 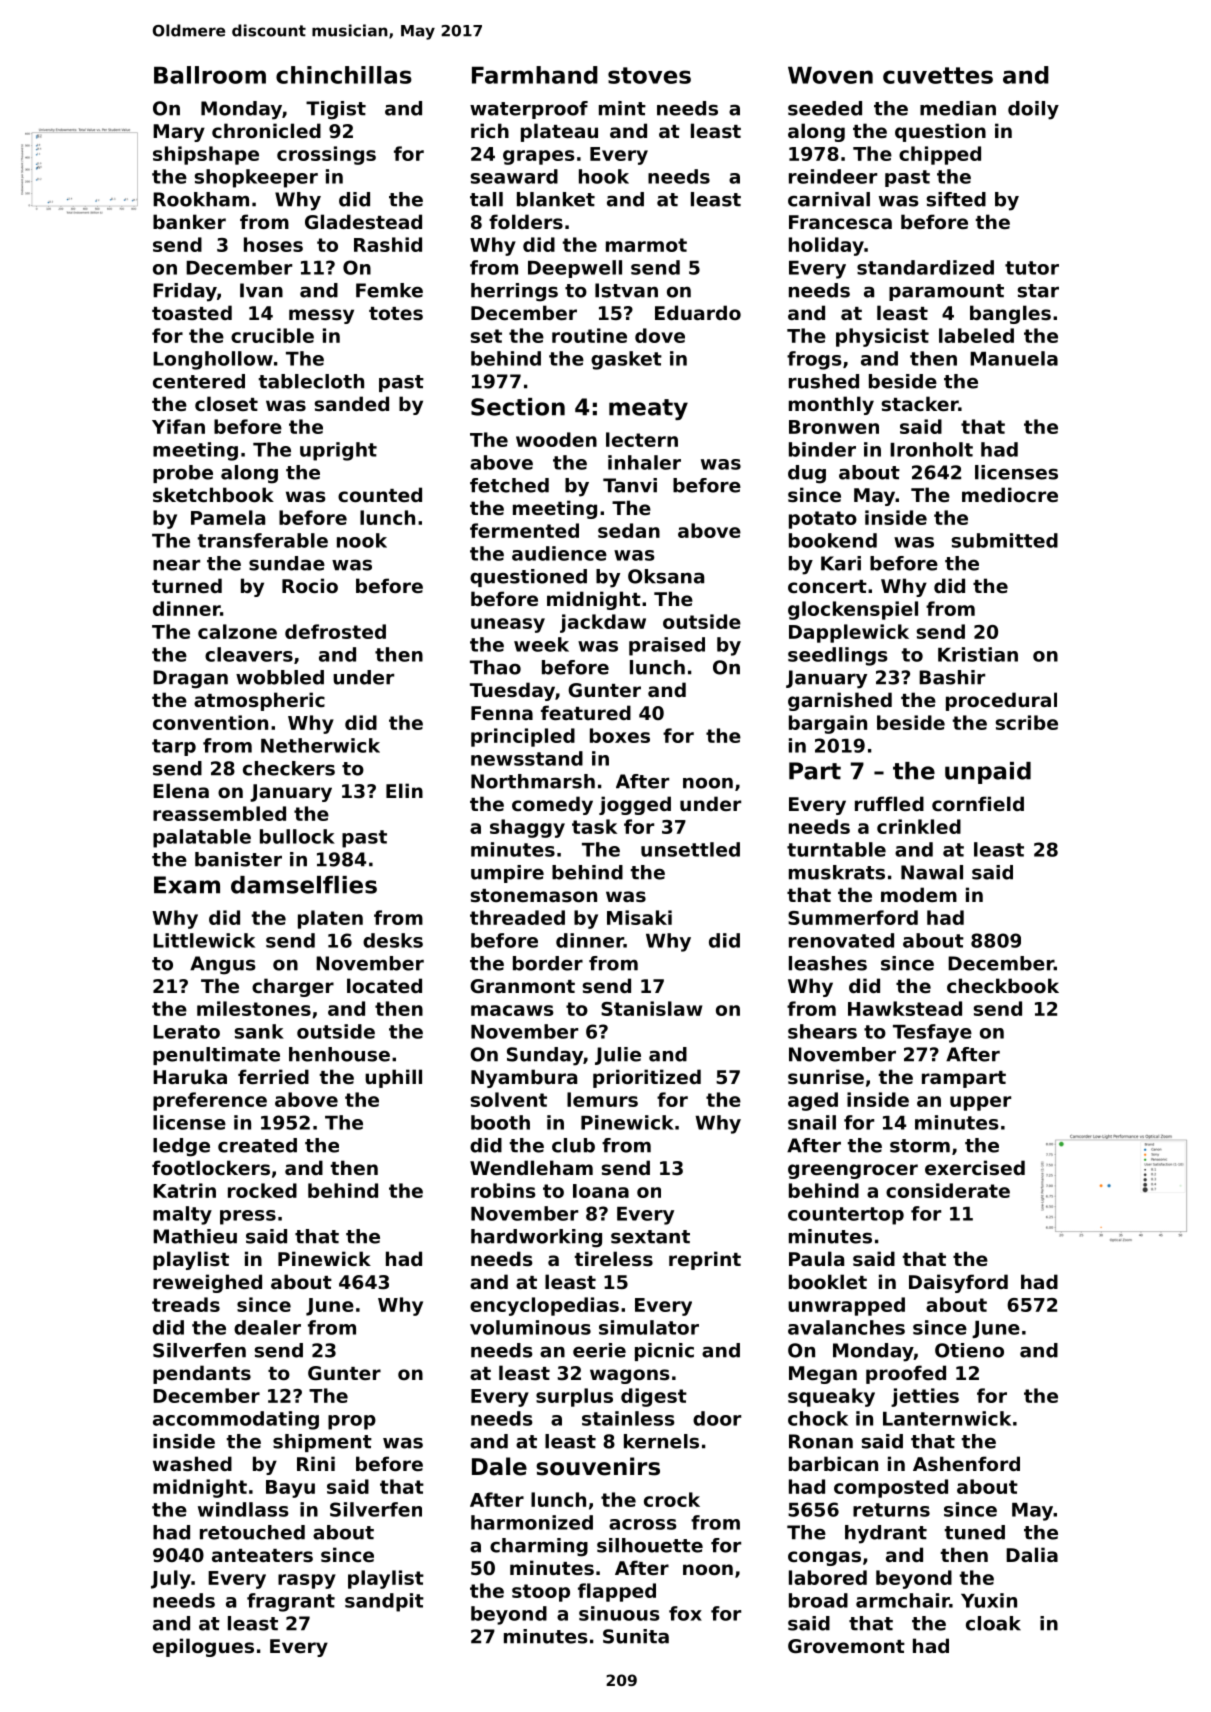 What do you see at coordinates (660, 335) in the screenshot?
I see `dove` at bounding box center [660, 335].
